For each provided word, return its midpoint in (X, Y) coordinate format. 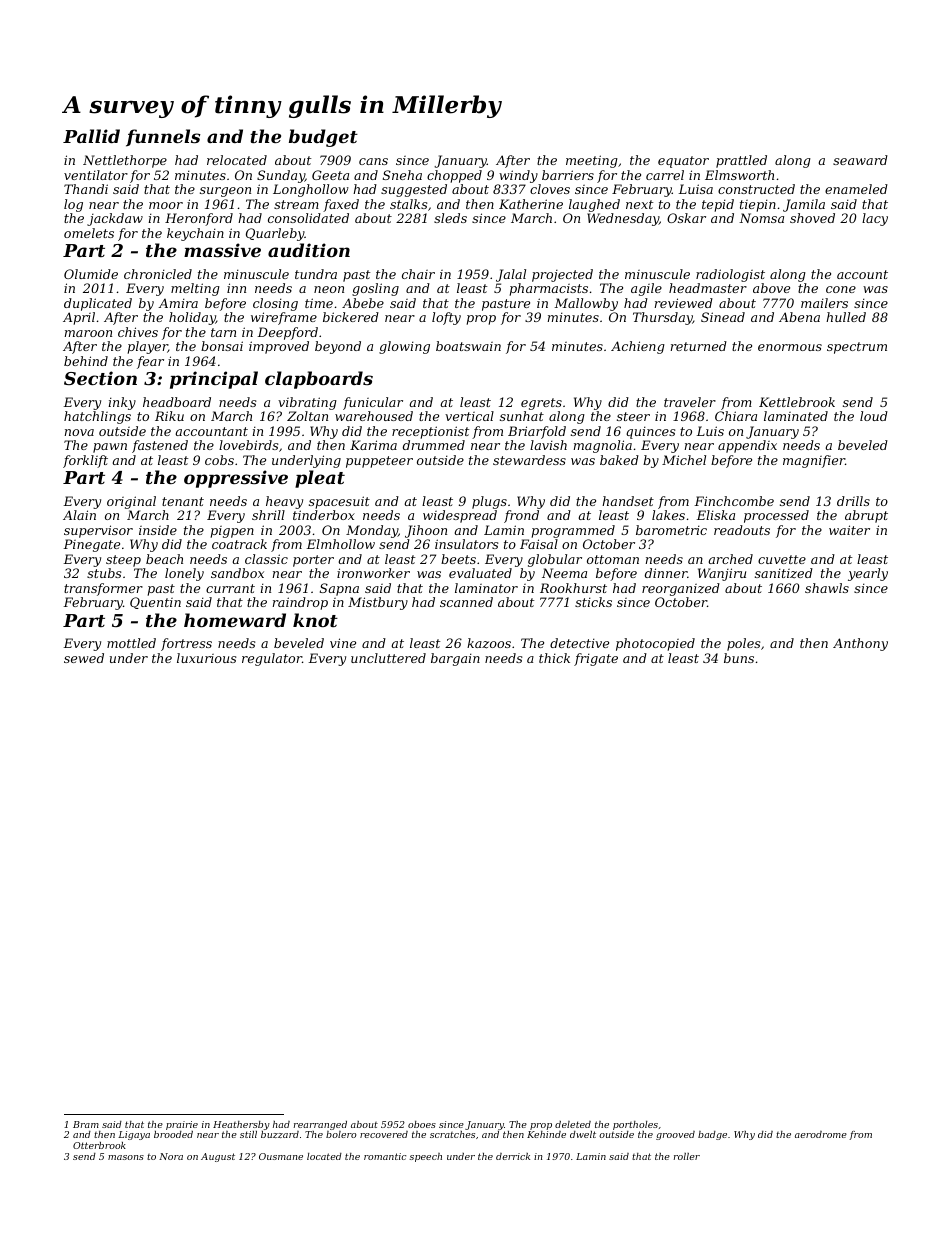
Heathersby (241, 1125)
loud (874, 416)
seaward (860, 160)
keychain (195, 234)
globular (555, 560)
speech (425, 1157)
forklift (85, 461)
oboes (422, 1124)
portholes (635, 1125)
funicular (373, 403)
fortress (186, 644)
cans (373, 161)
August (218, 1157)
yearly (868, 574)
